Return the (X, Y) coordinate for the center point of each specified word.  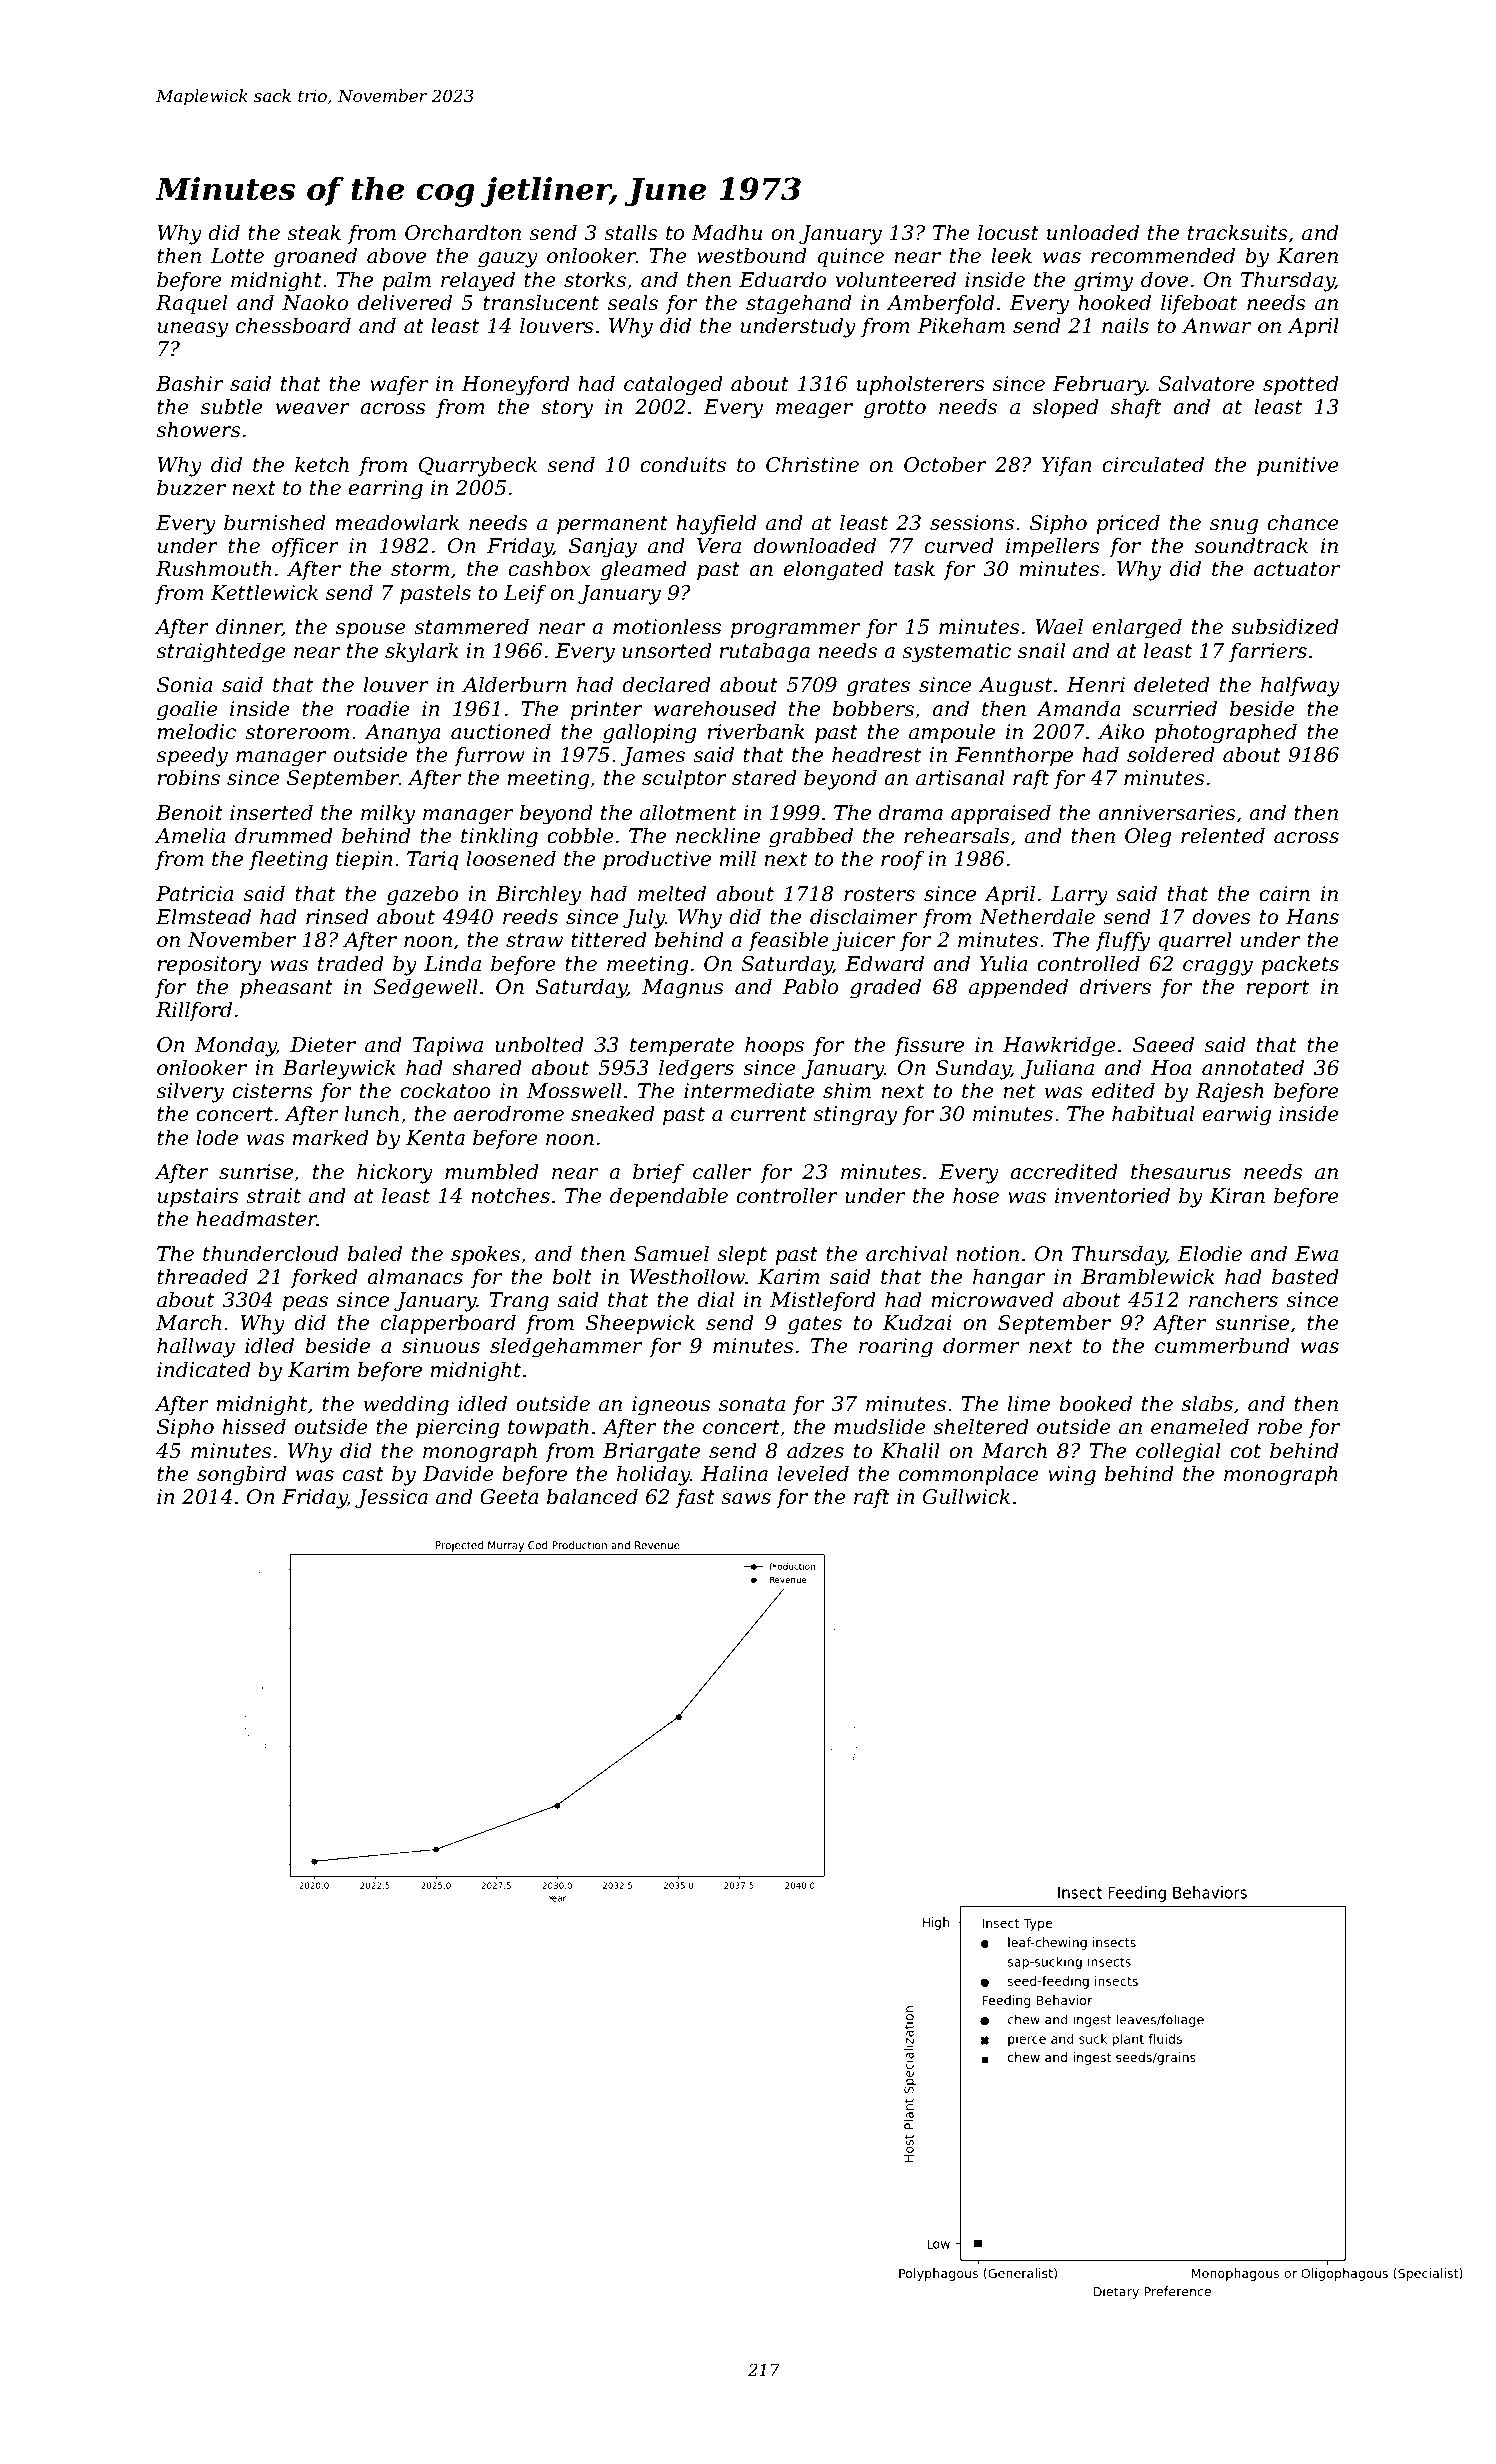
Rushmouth (213, 568)
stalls (631, 232)
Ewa (1316, 1254)
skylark (422, 652)
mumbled (492, 1171)
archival (906, 1253)
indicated (204, 1369)
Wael (1059, 626)
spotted (1301, 385)
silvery (190, 1092)
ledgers (696, 1069)
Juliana (1057, 1069)
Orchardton (463, 232)
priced (1128, 524)
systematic (956, 653)
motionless (667, 626)
